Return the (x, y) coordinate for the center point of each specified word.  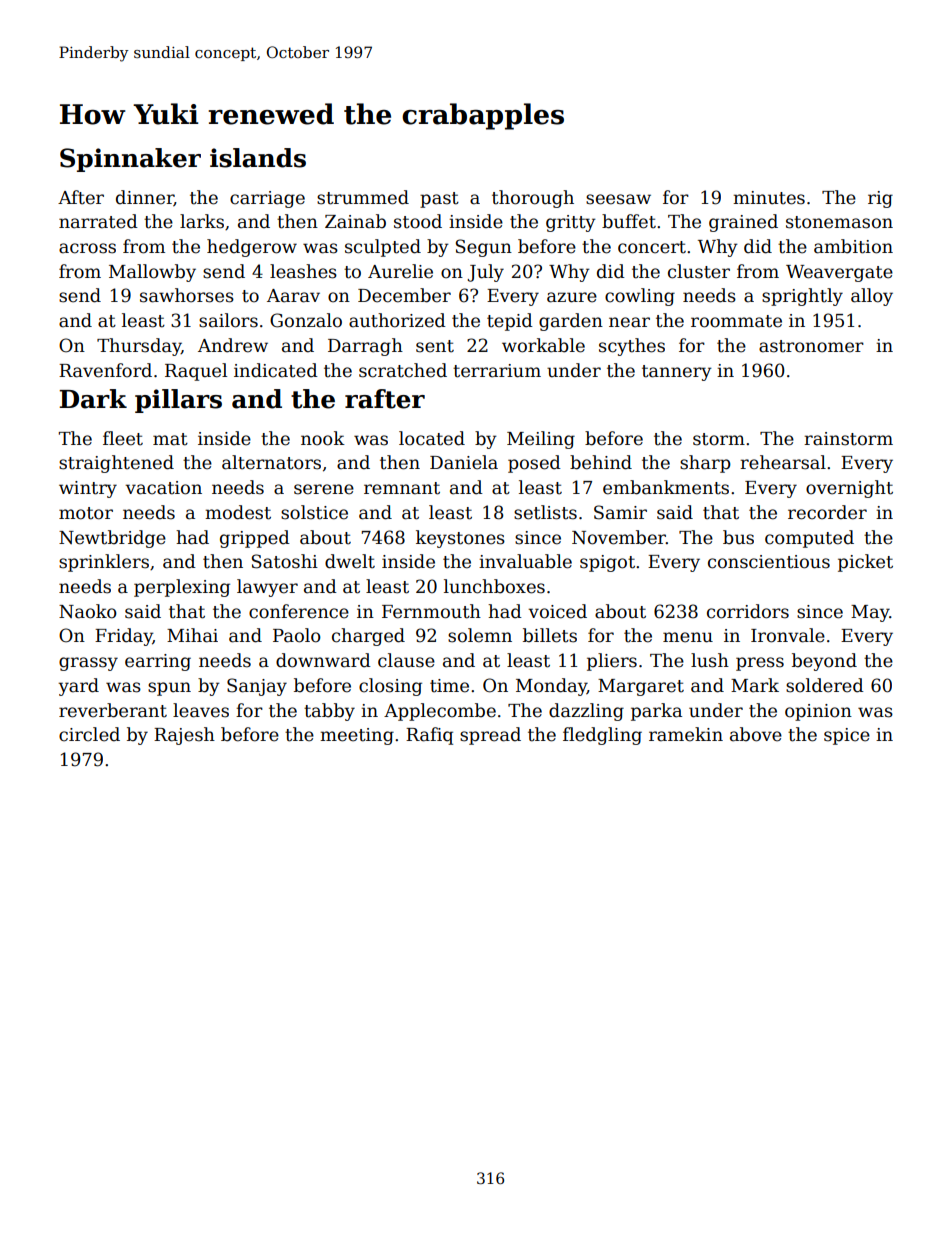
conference (299, 611)
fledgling (602, 736)
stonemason (839, 222)
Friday (124, 637)
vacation (163, 488)
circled (89, 734)
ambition (853, 246)
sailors (228, 320)
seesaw (618, 199)
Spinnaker (130, 160)
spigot (607, 563)
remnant (402, 488)
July (485, 273)
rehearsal (783, 462)
